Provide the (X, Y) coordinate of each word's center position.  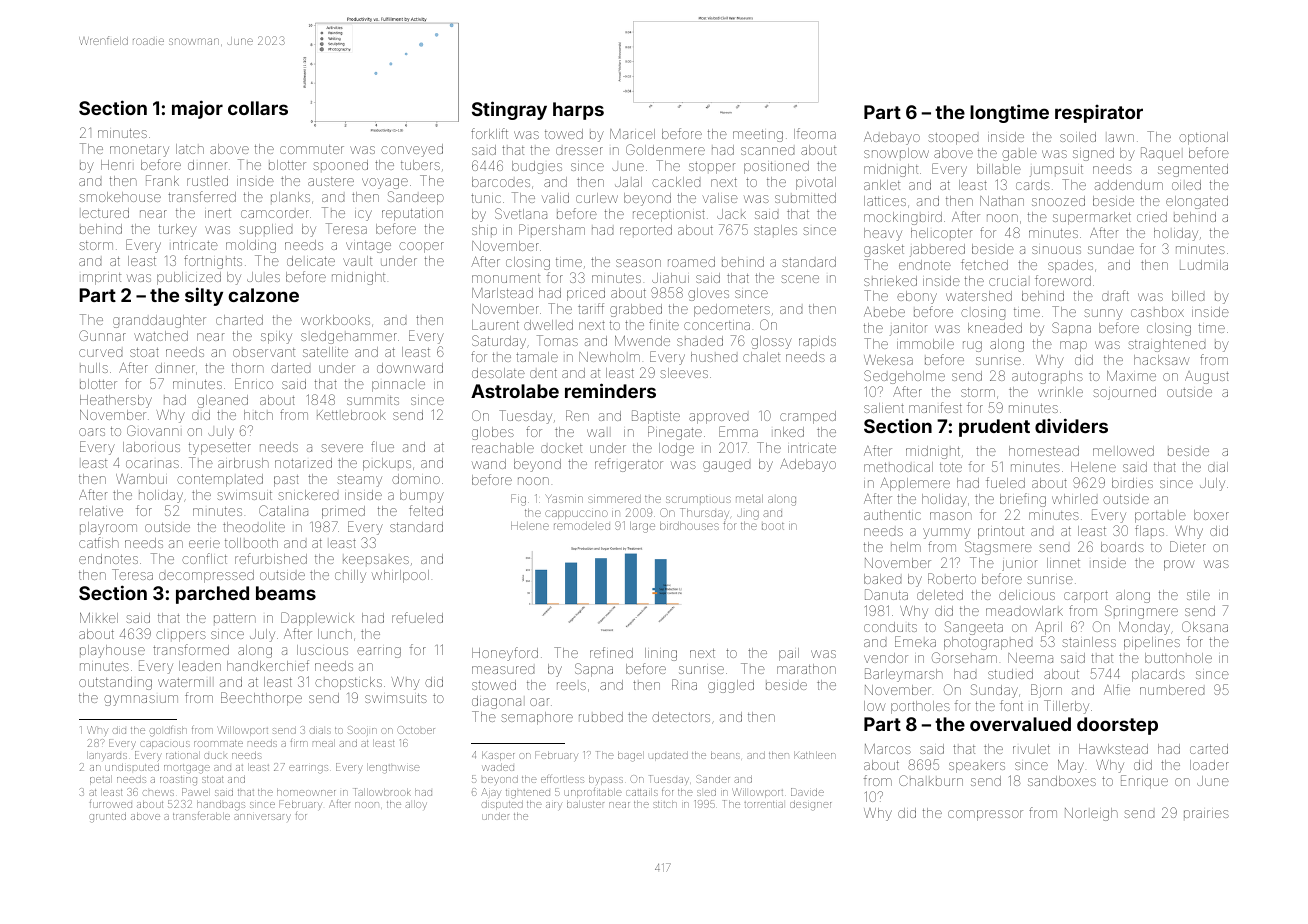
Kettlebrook (351, 415)
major (197, 109)
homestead (1044, 451)
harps (578, 111)
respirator (1099, 114)
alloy (416, 804)
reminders (610, 390)
